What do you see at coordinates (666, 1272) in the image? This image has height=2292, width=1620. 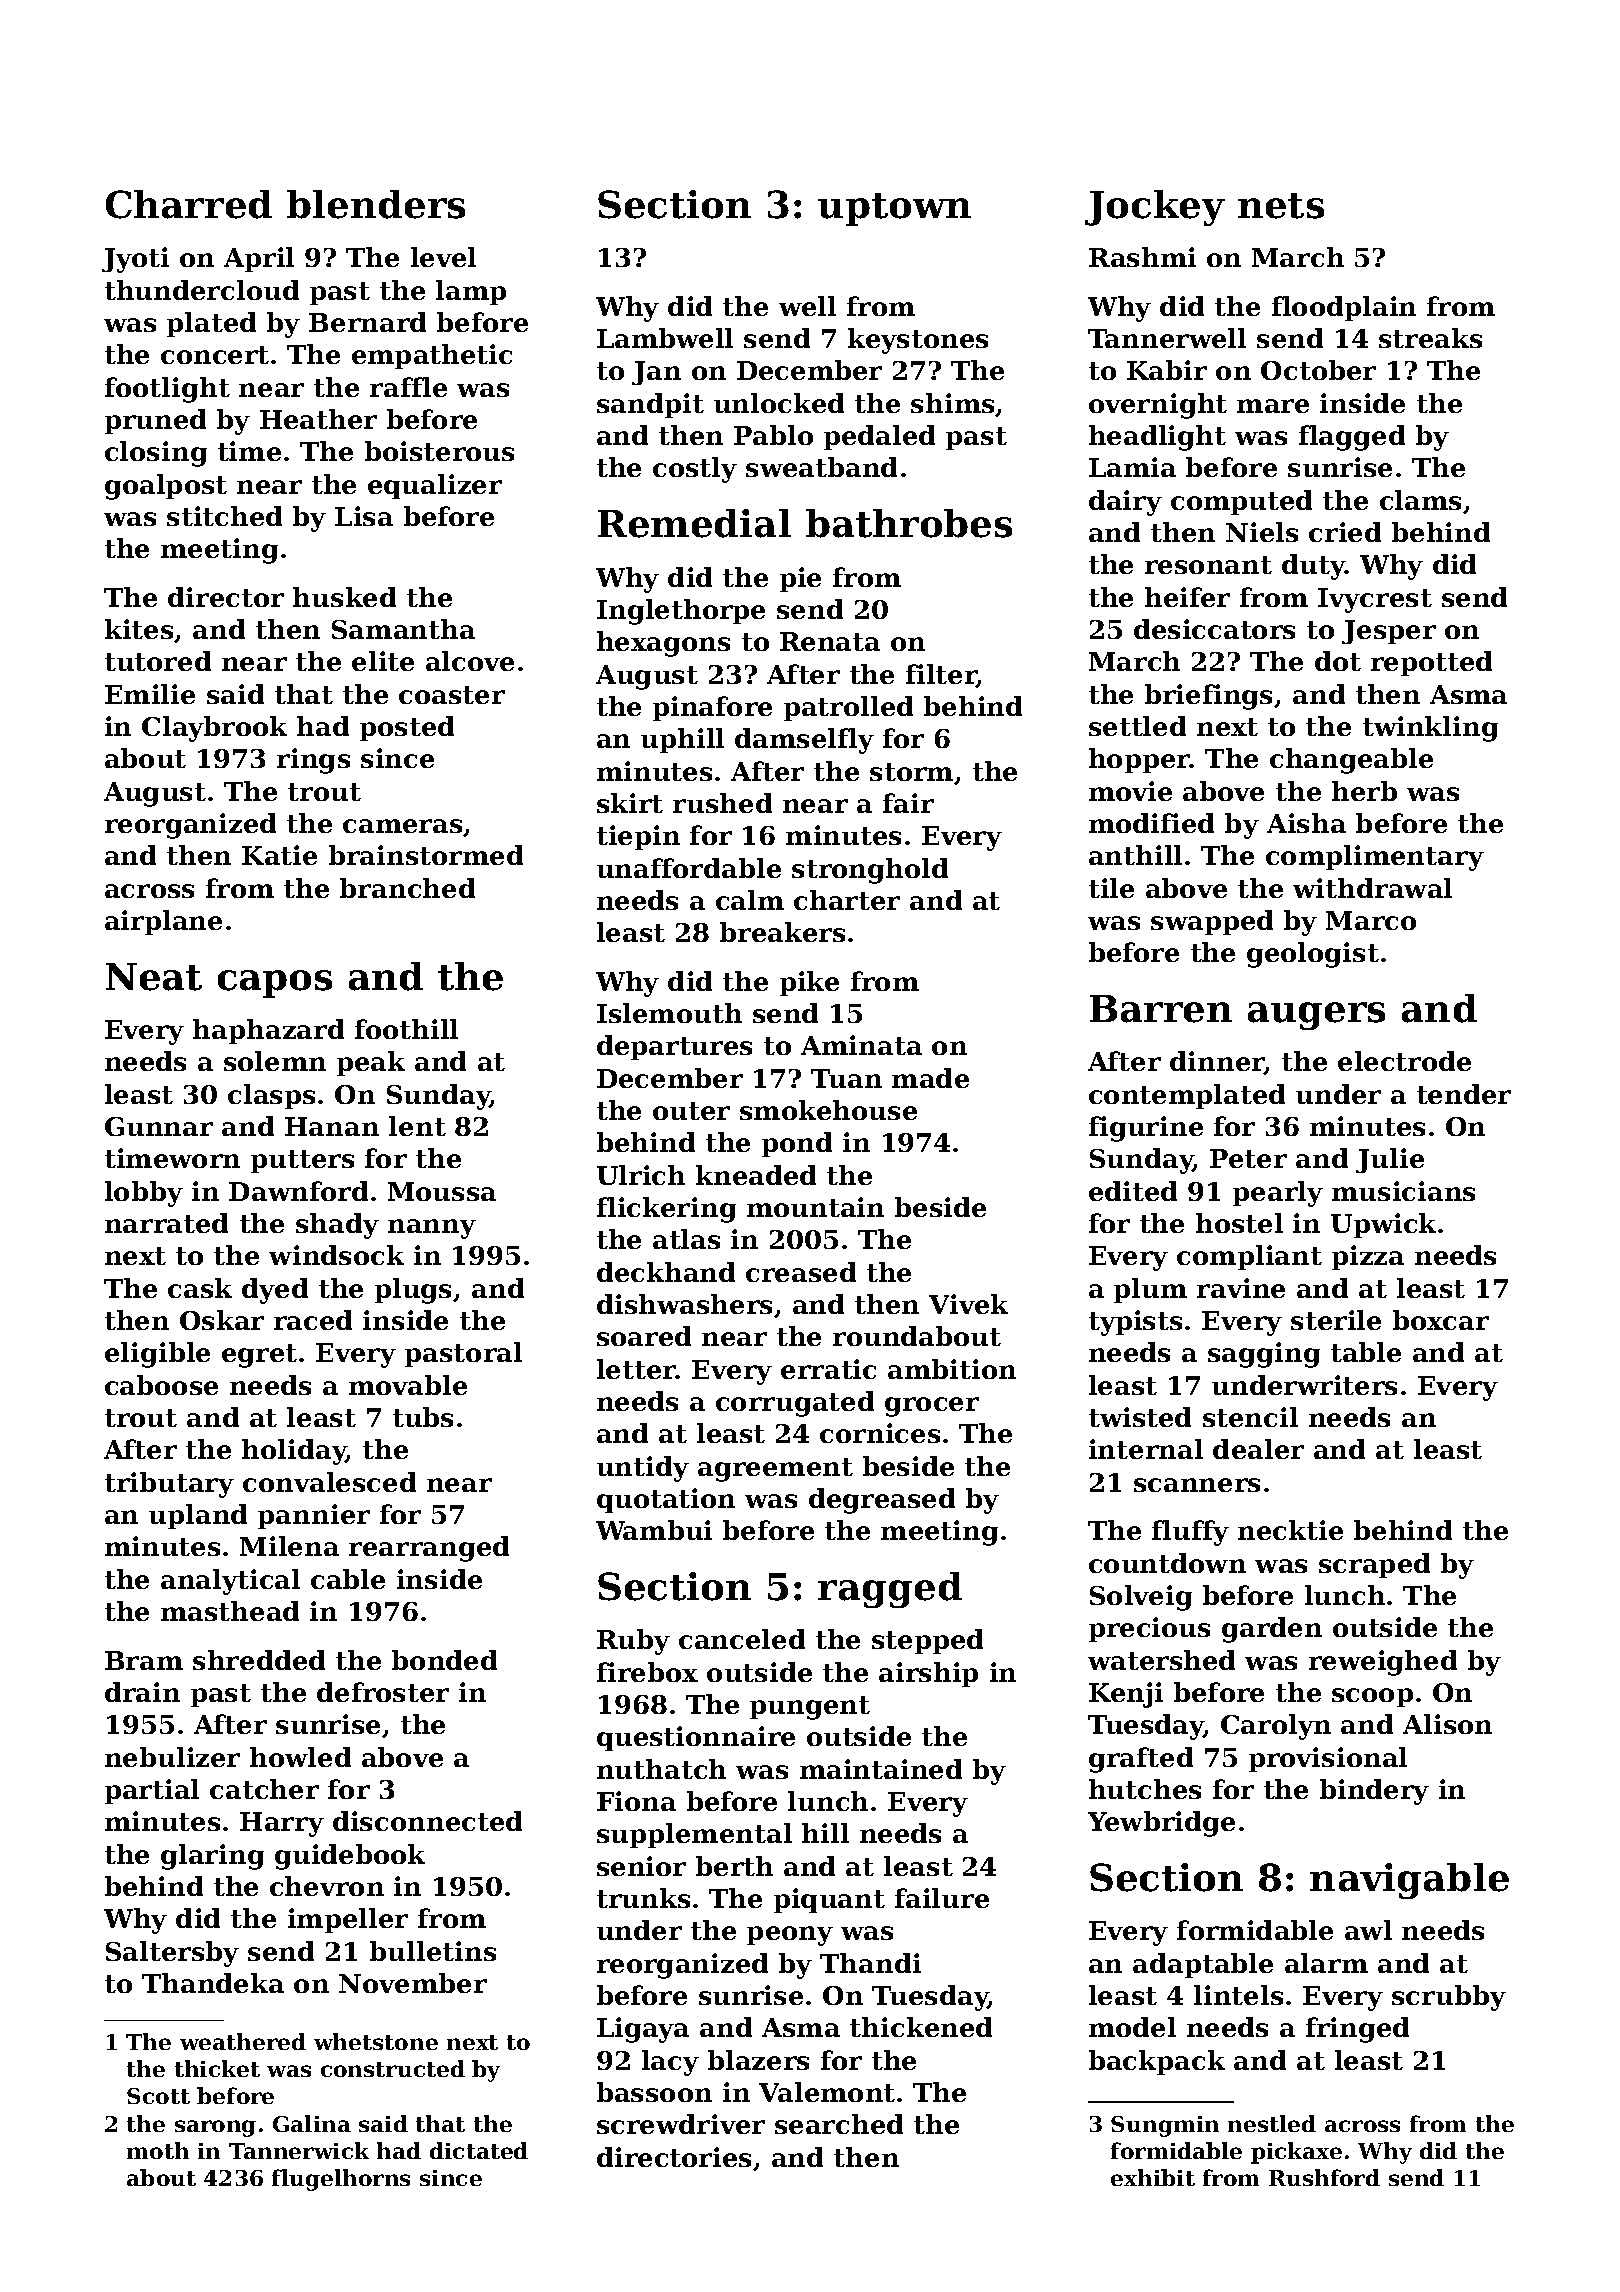 I see `deckhand` at bounding box center [666, 1272].
